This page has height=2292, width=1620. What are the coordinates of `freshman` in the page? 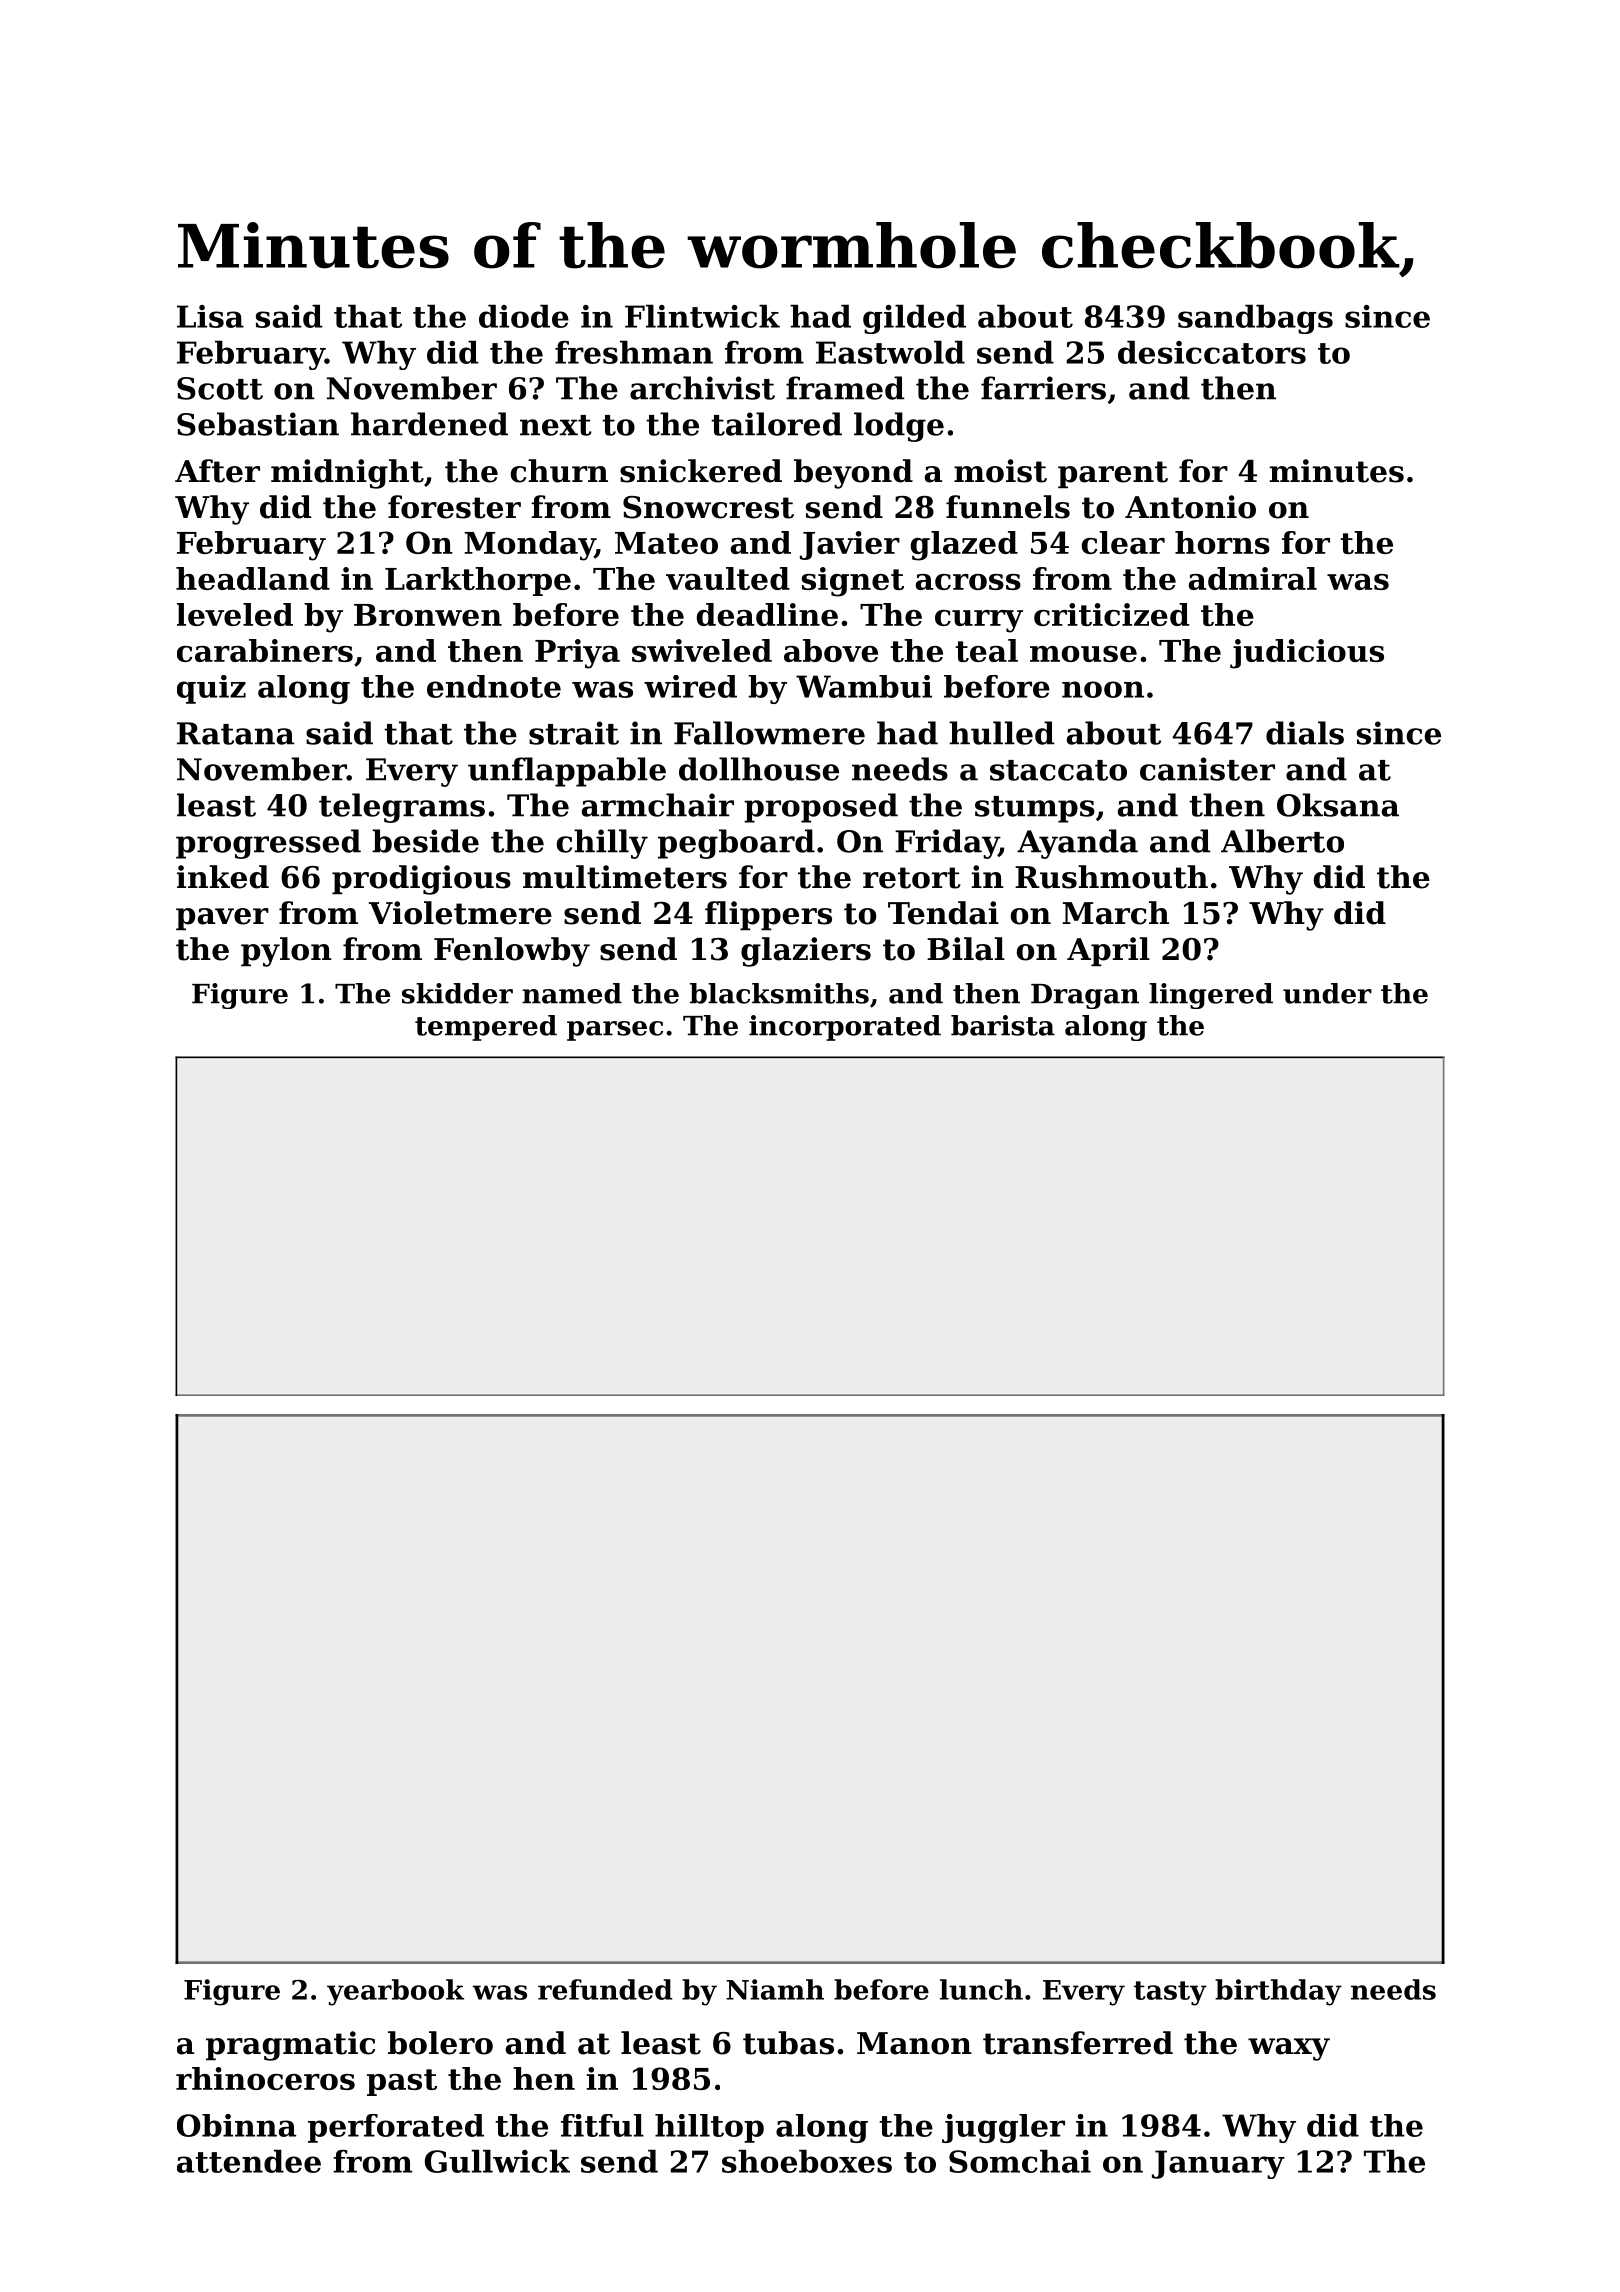 It's located at (634, 352).
